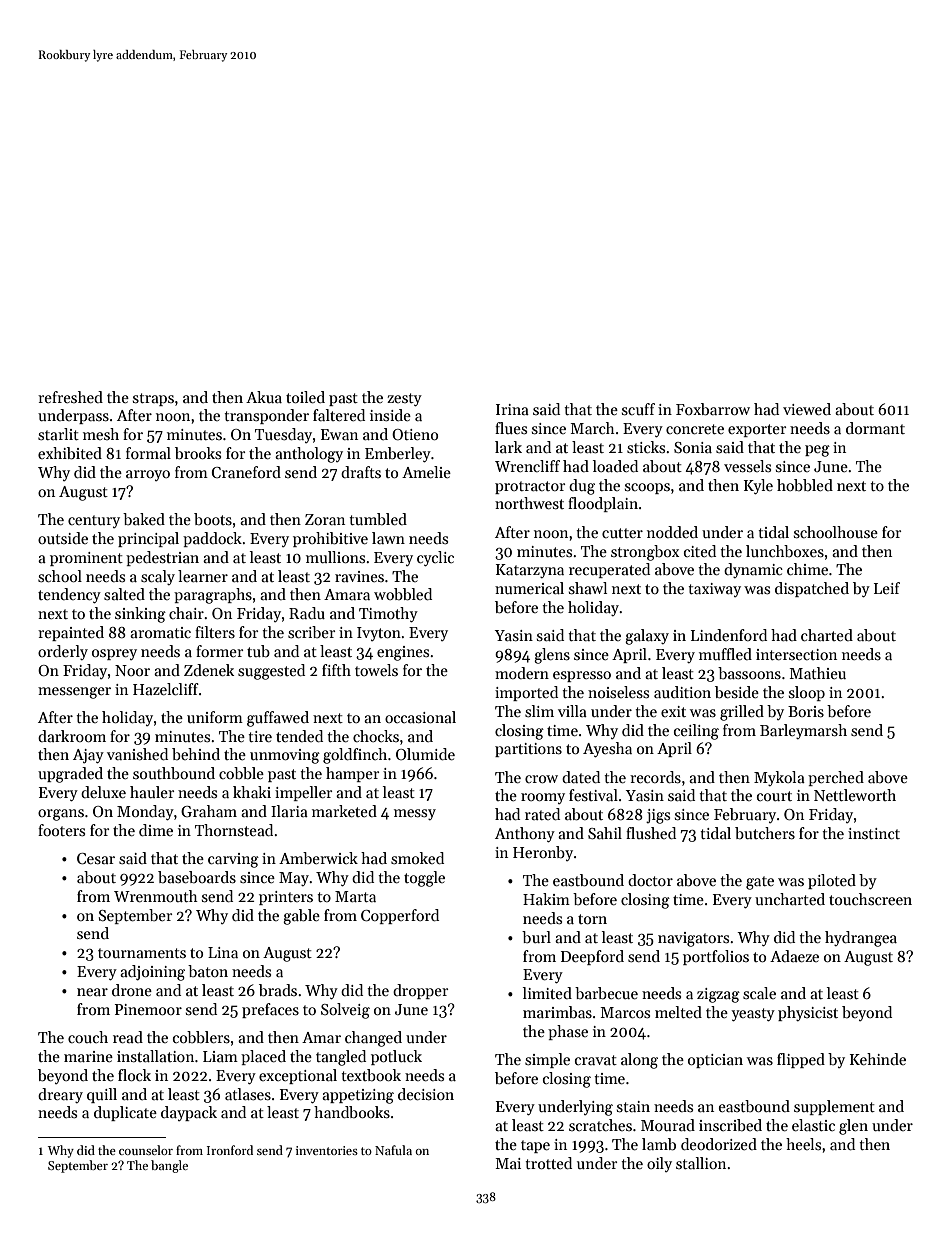  Describe the element at coordinates (166, 689) in the screenshot. I see `Hazelcliff` at that location.
